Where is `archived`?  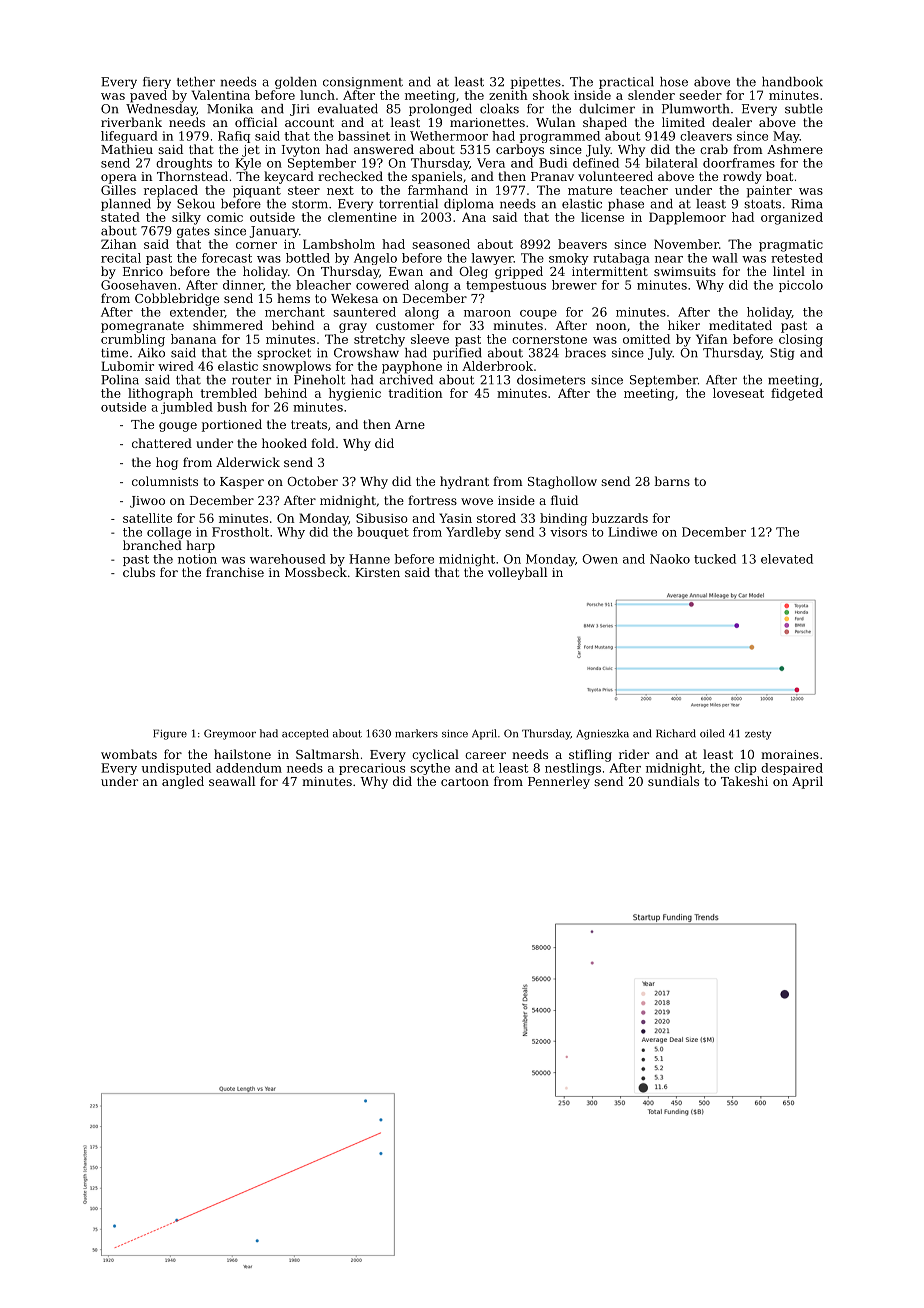
archived is located at coordinates (406, 380).
